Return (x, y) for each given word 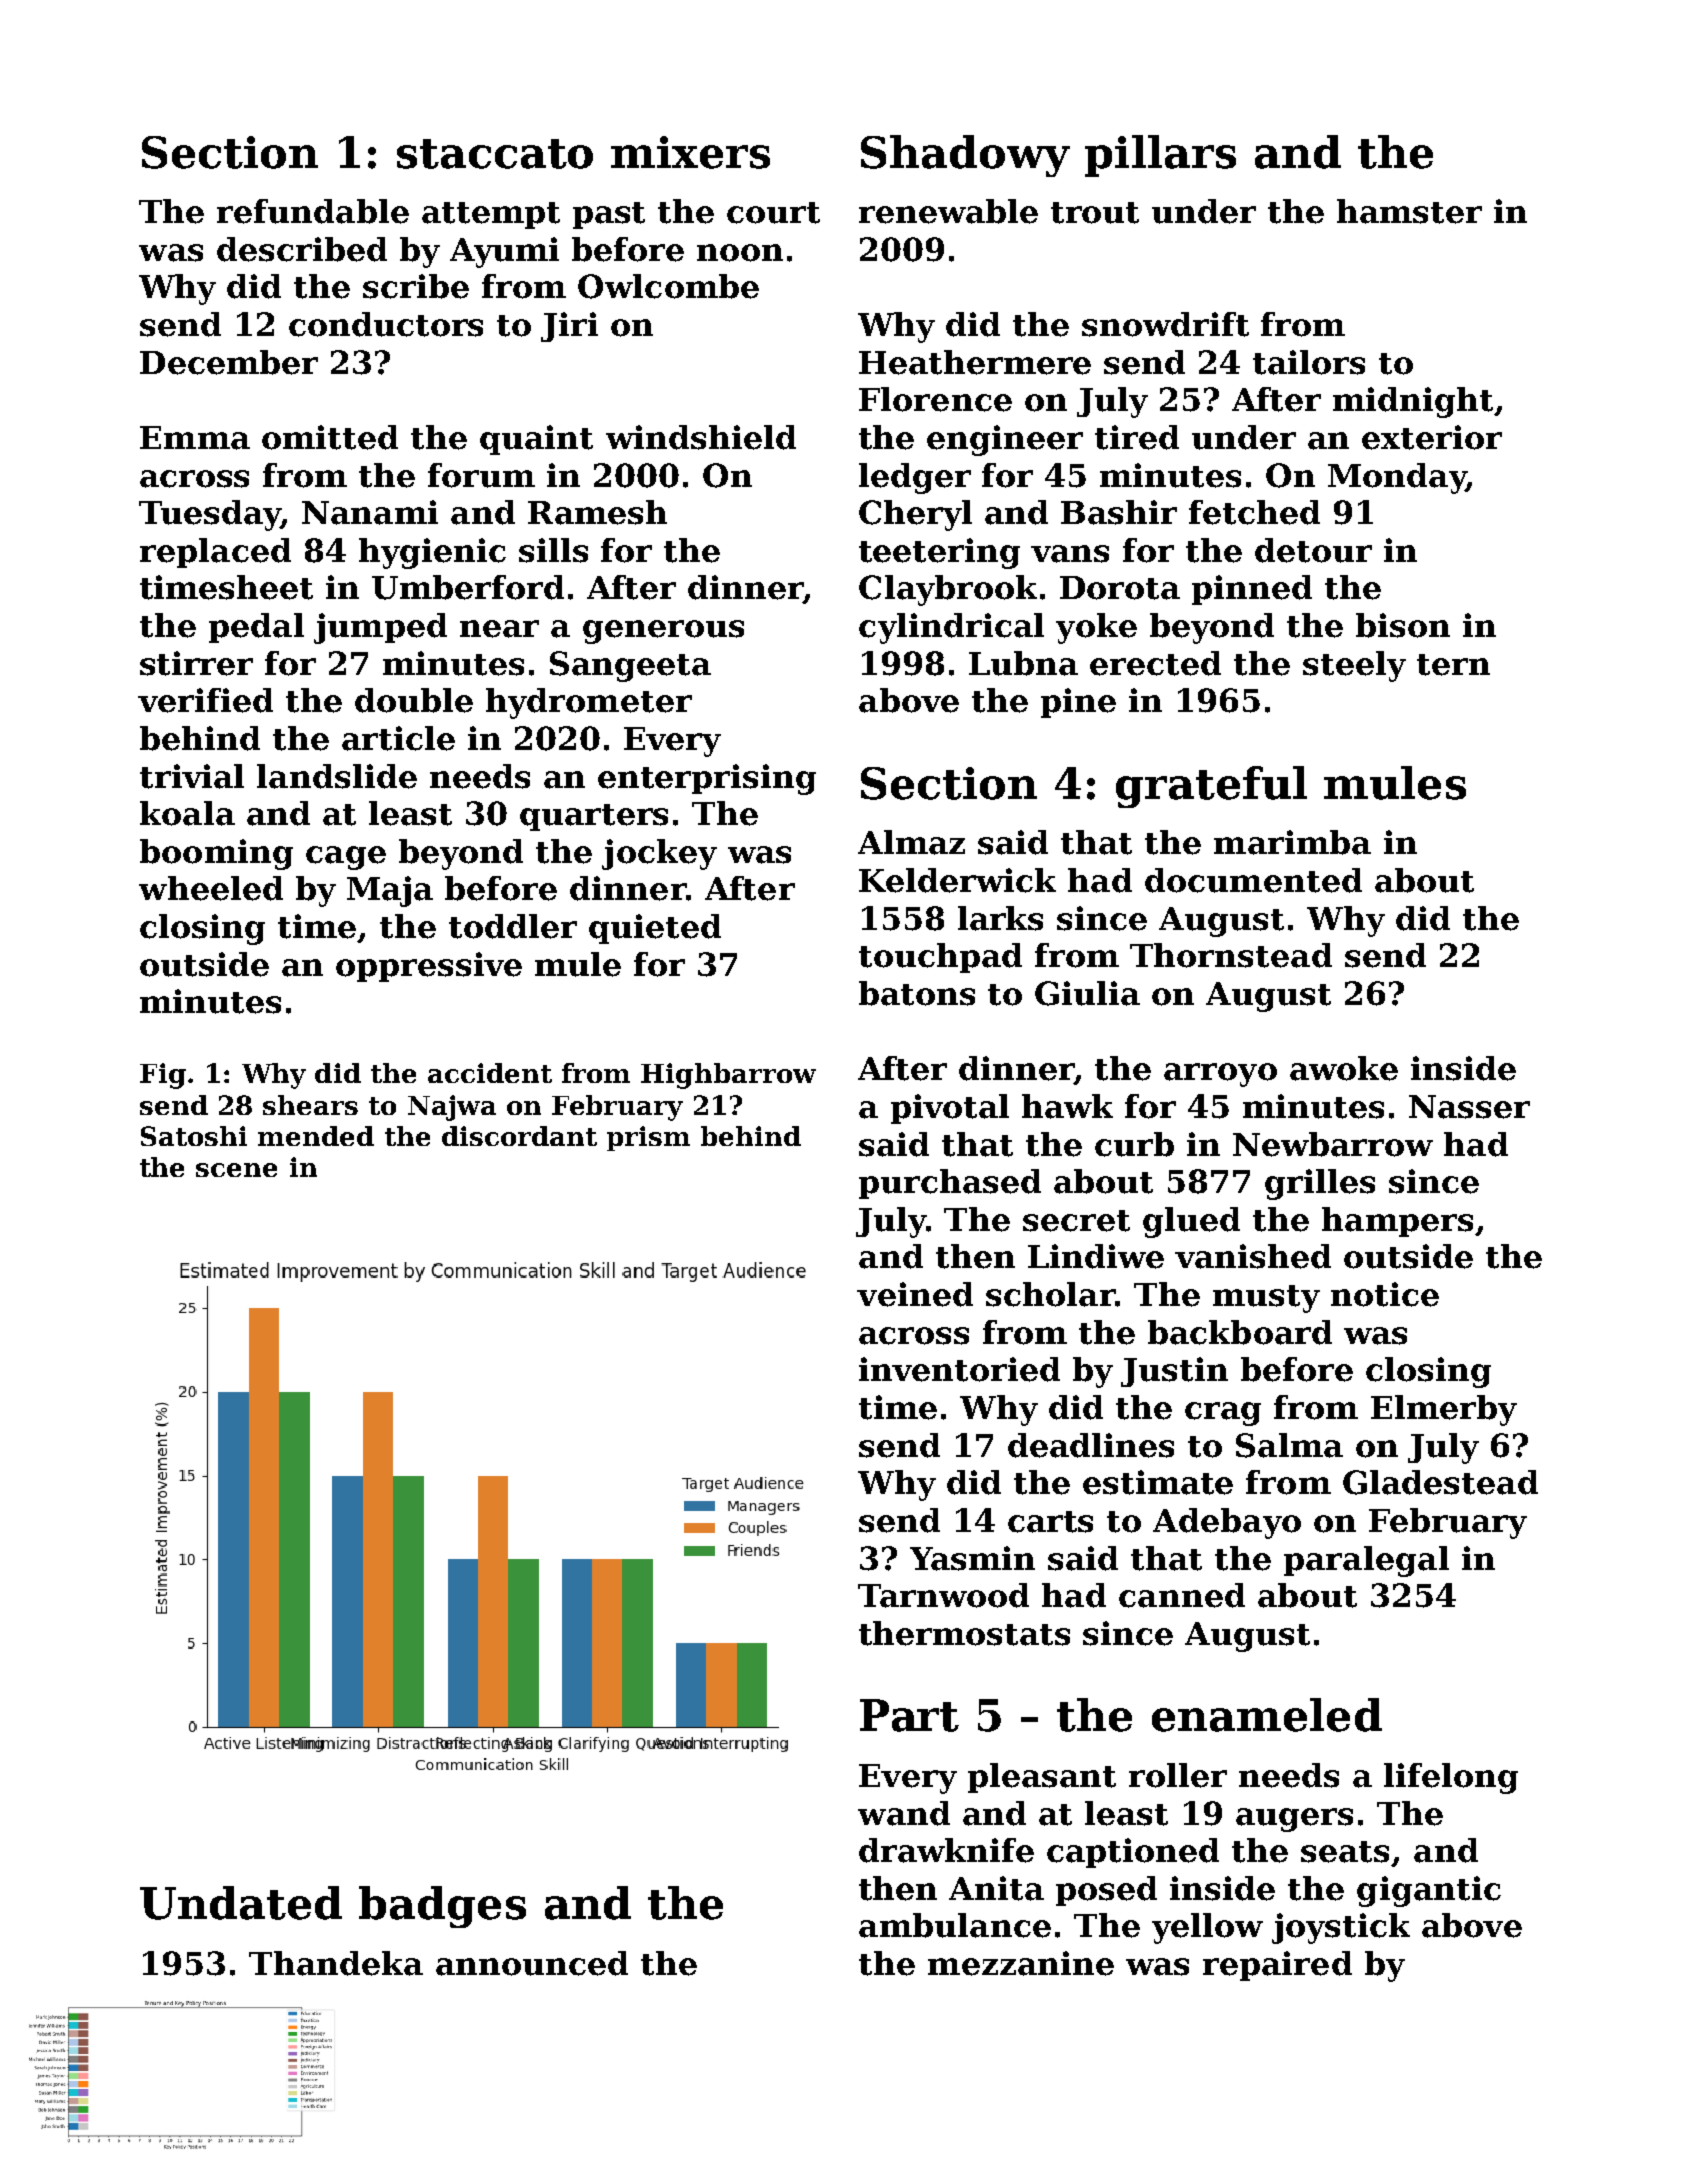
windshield (701, 437)
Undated (241, 1903)
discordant (519, 1136)
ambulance (955, 1925)
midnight (1413, 402)
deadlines (1091, 1445)
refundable (313, 211)
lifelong (1451, 1778)
